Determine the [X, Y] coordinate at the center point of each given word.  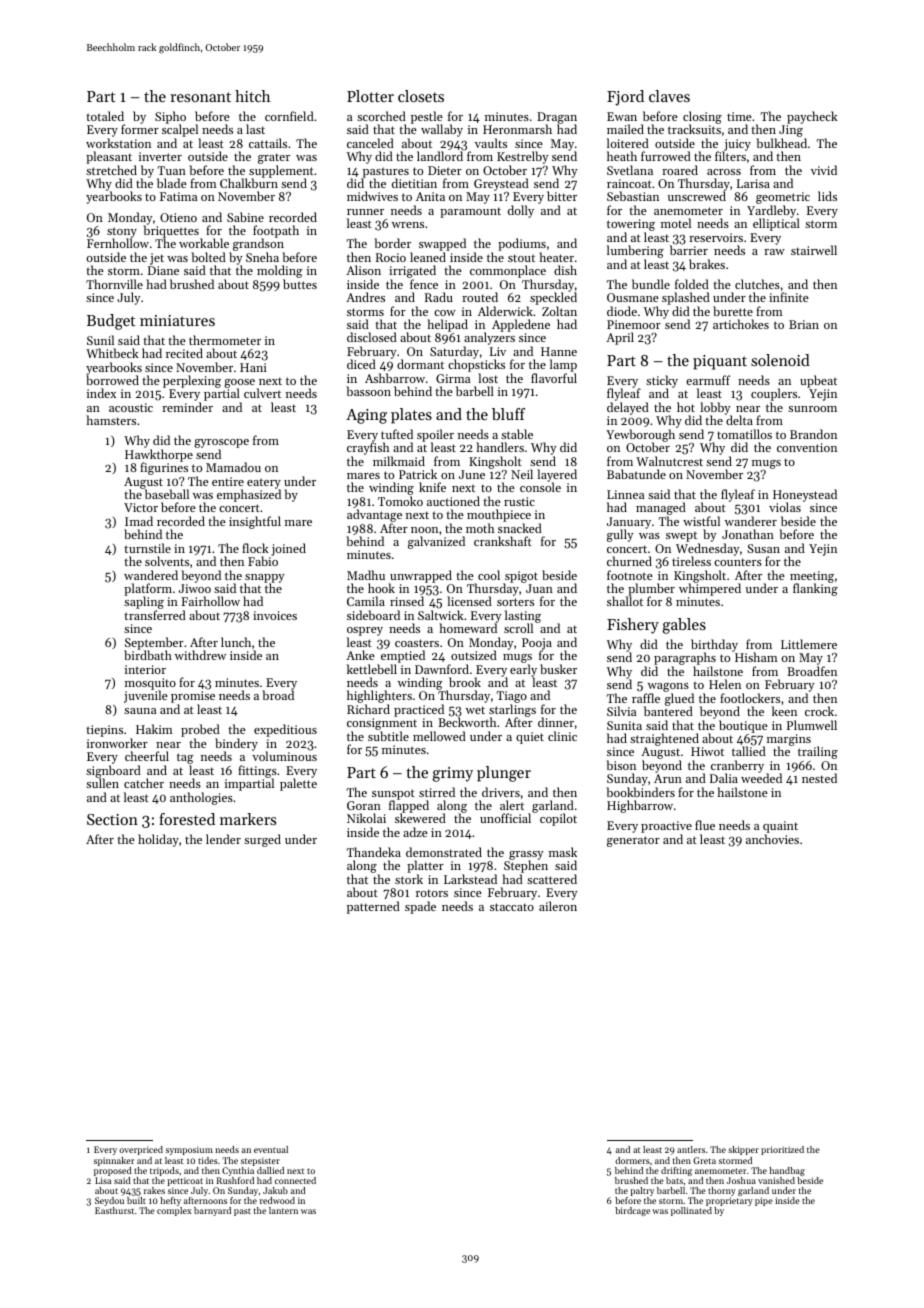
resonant [200, 97]
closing [702, 118]
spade [420, 907]
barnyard [212, 1211]
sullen [102, 783]
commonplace [508, 271]
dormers [632, 1160]
